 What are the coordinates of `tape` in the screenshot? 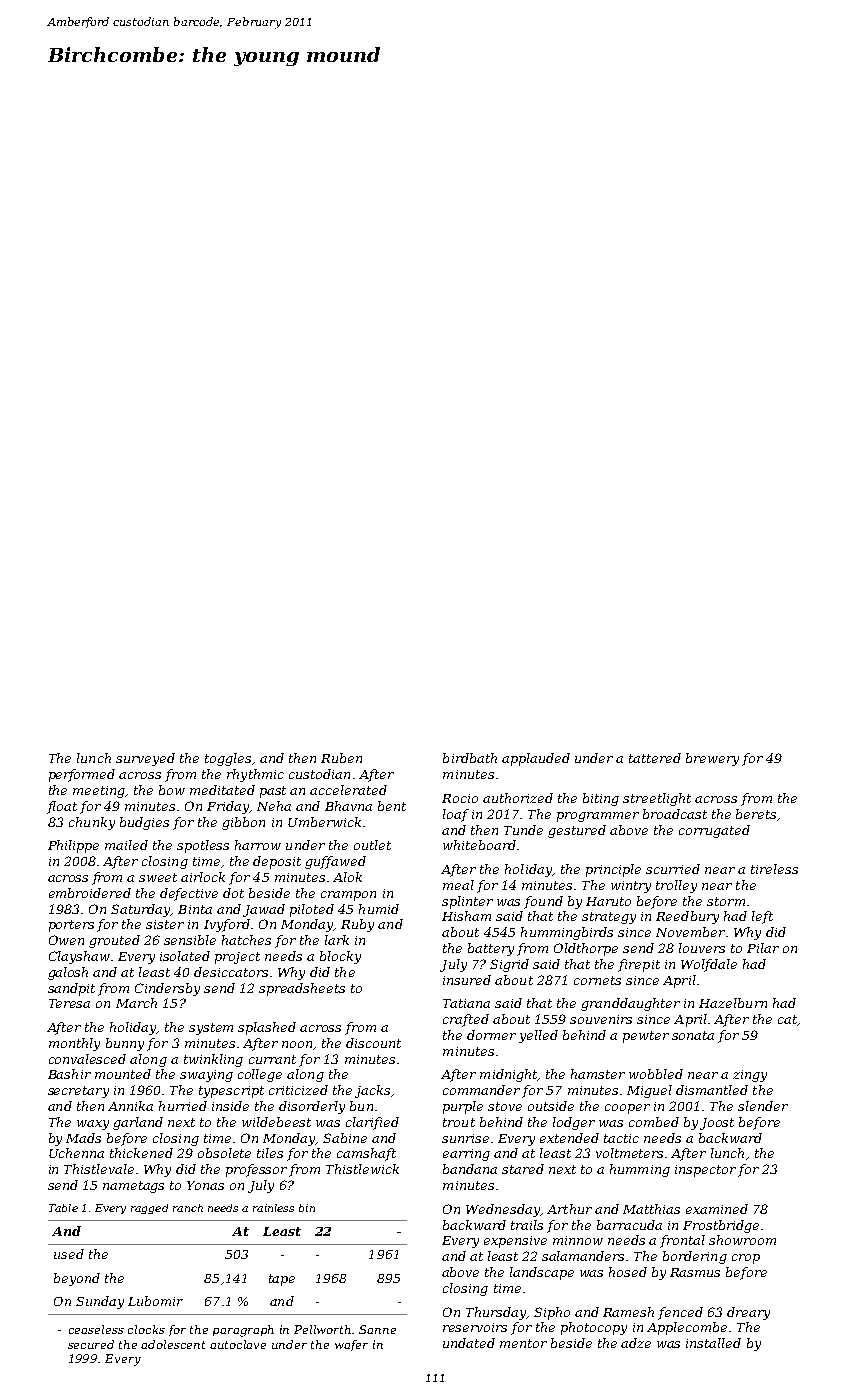 It's located at (282, 1280).
